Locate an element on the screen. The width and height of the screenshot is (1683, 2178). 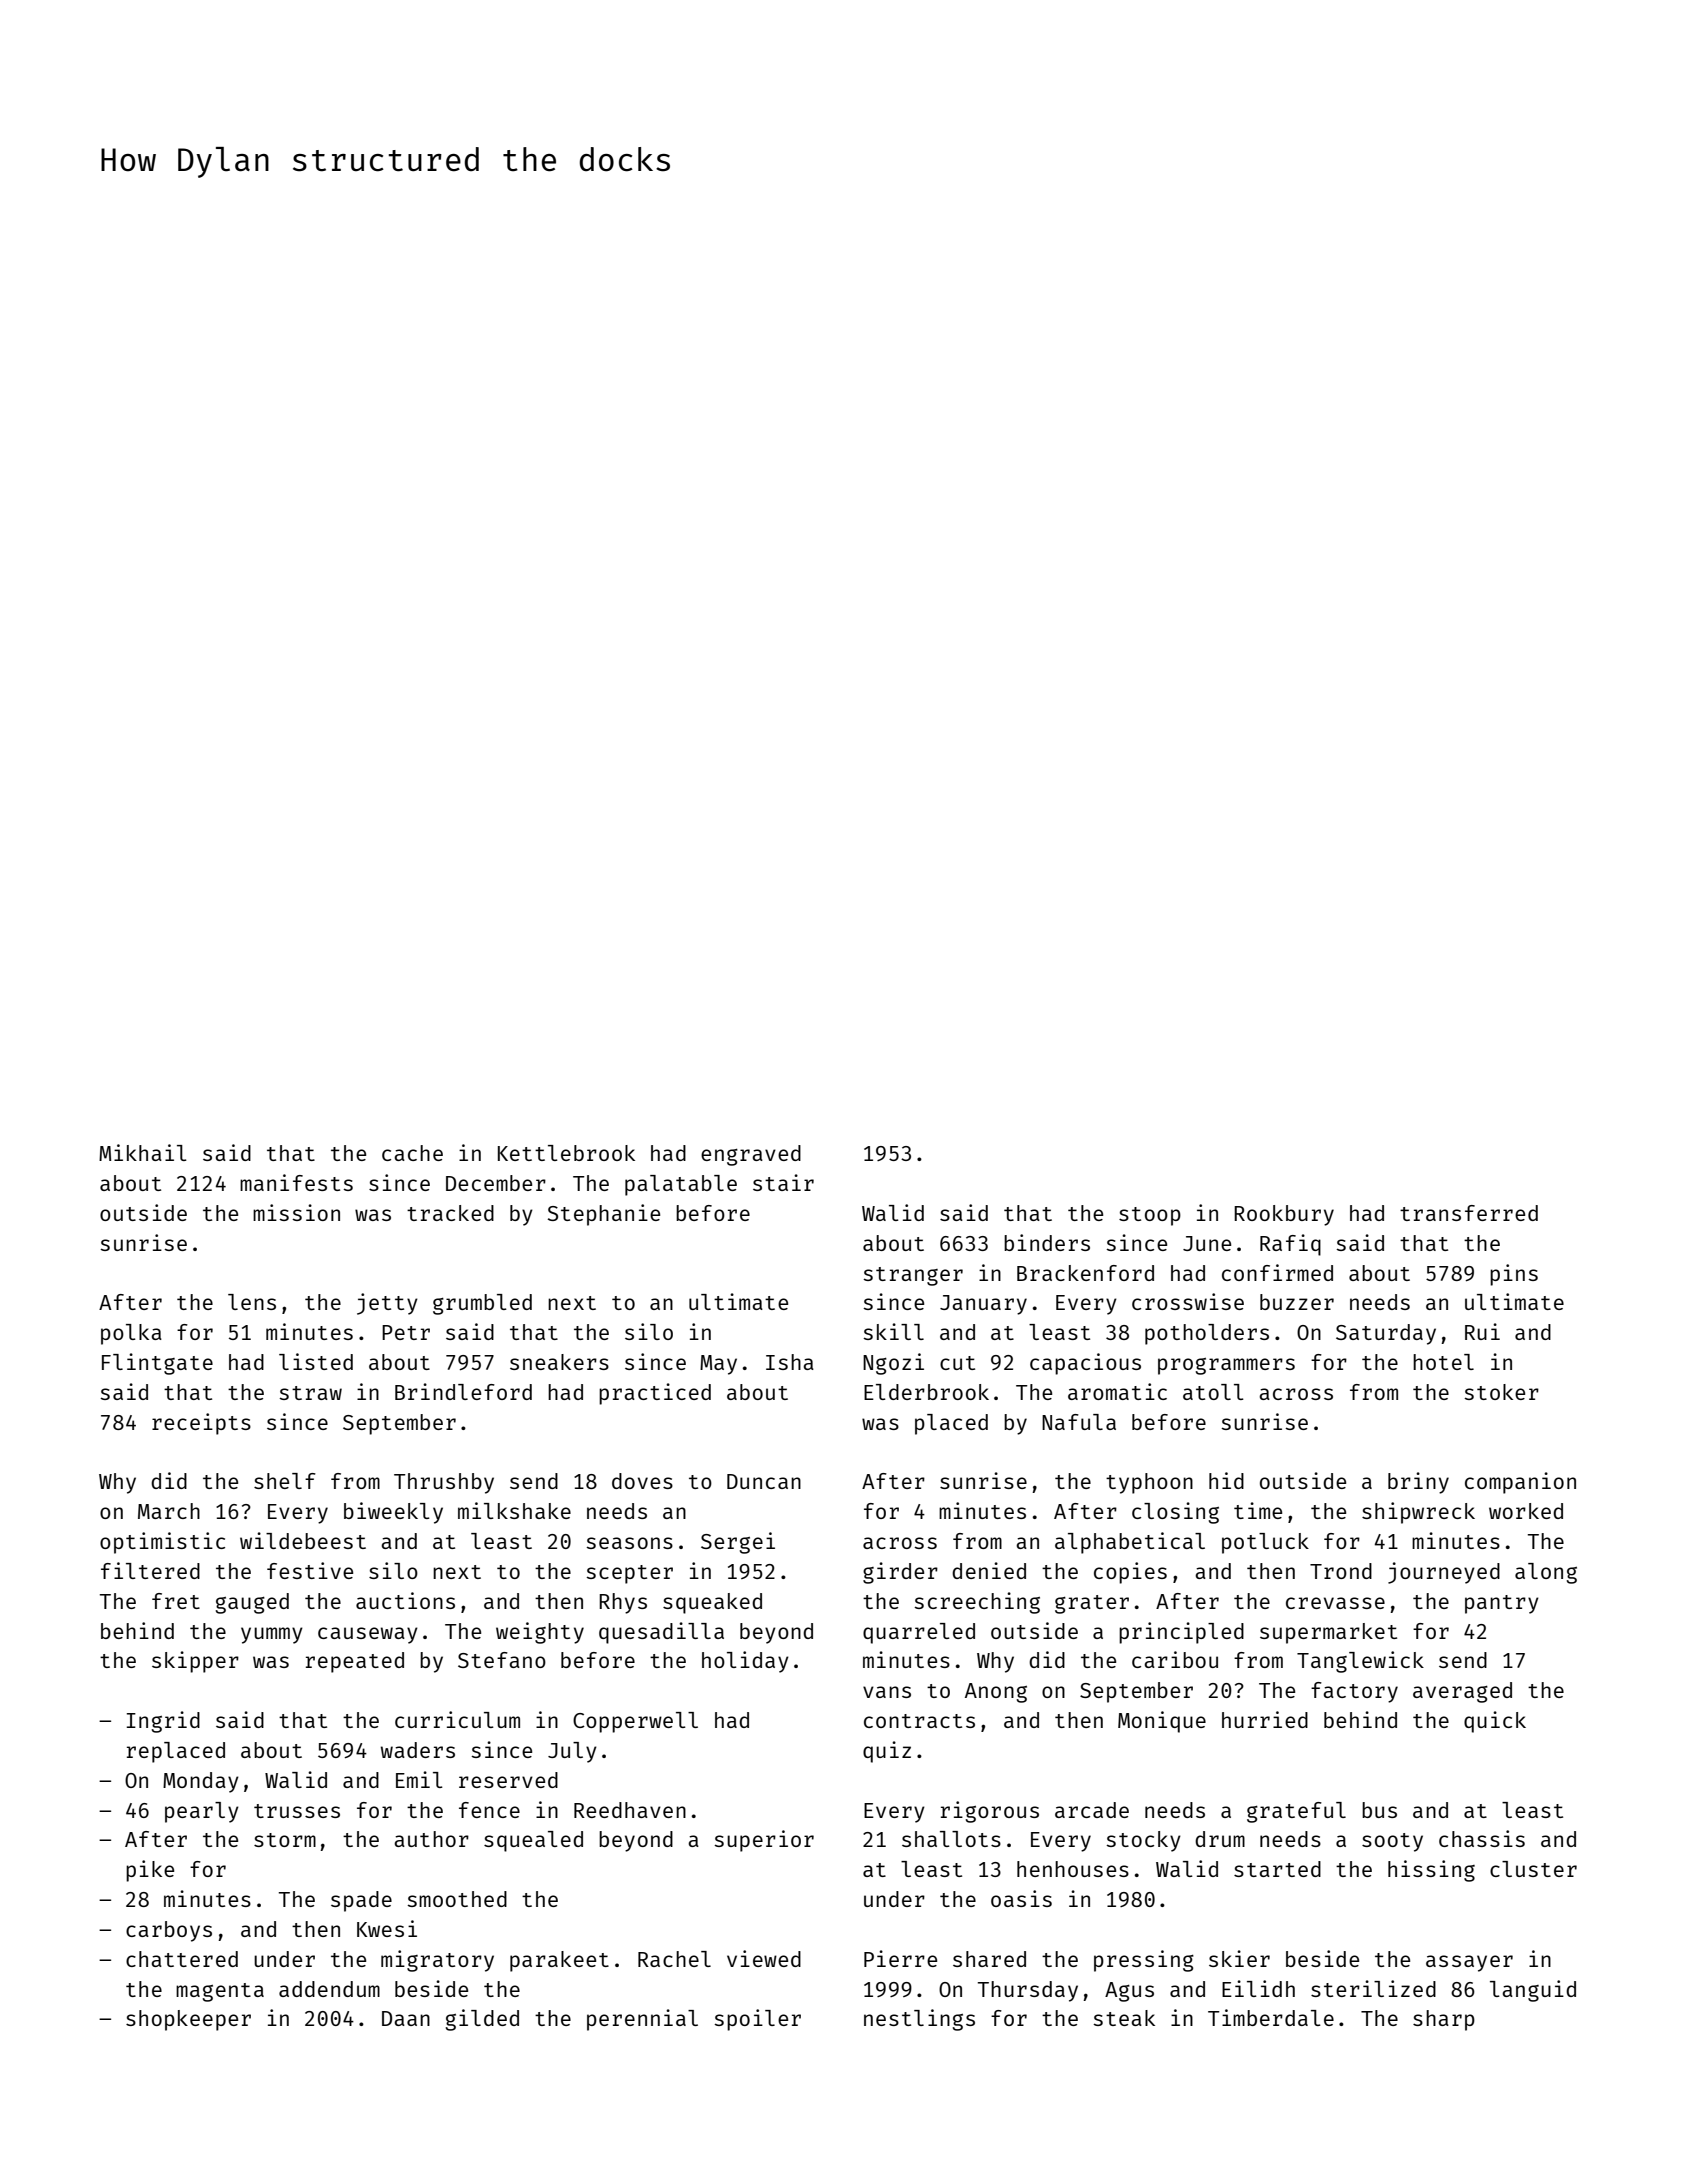
oasis is located at coordinates (1021, 1898).
